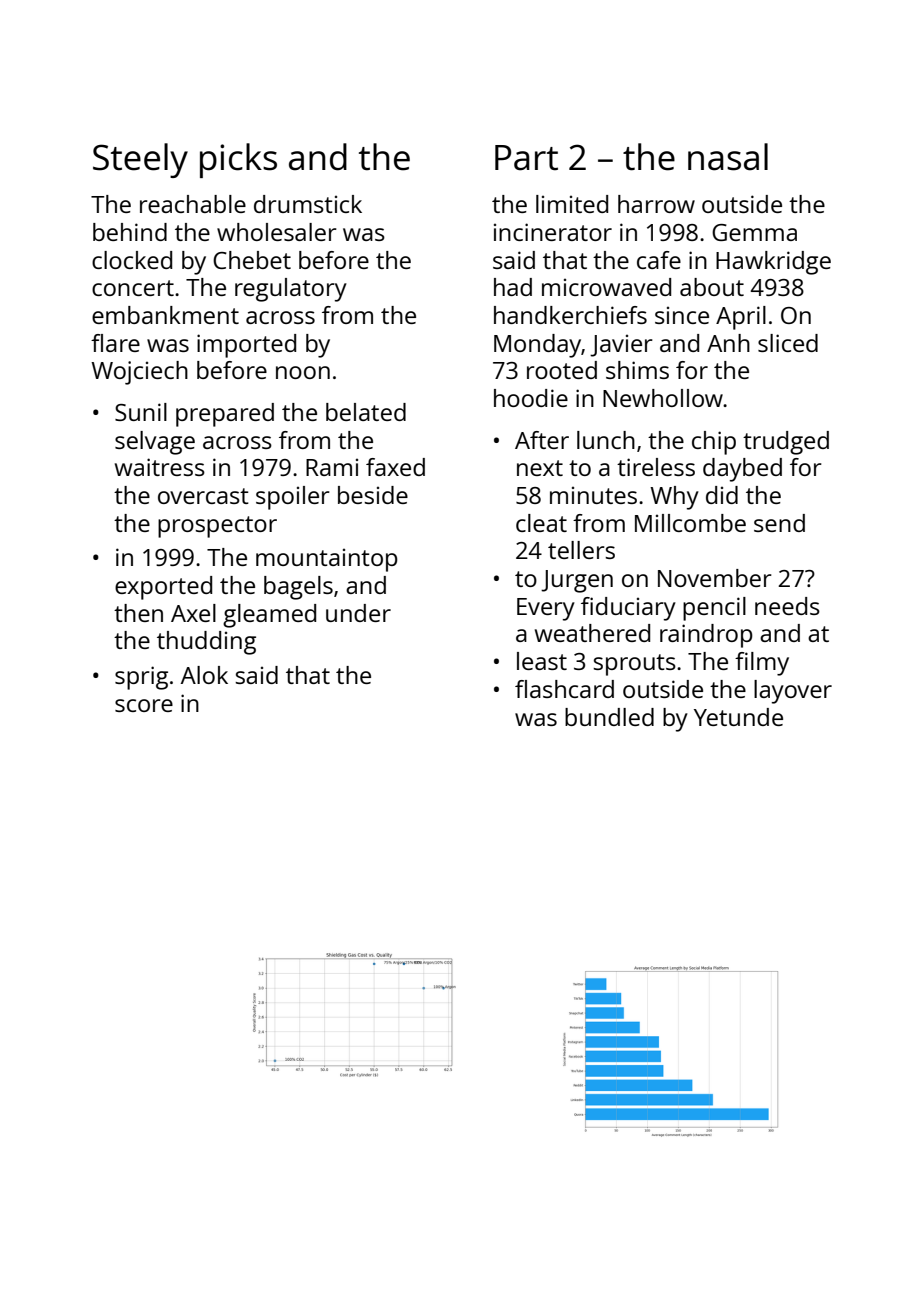  I want to click on exported, so click(163, 588).
